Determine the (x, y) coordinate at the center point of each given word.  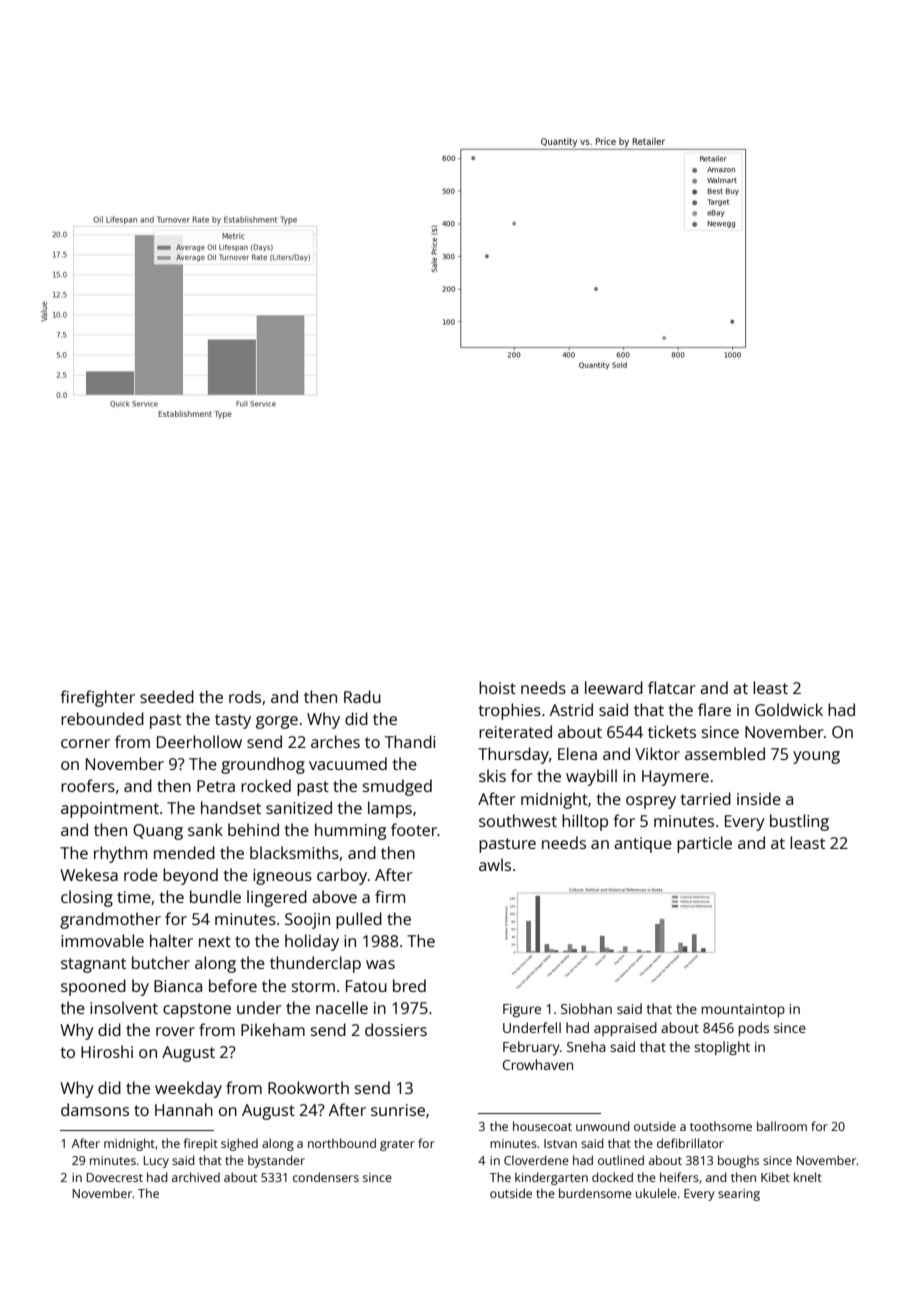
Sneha (586, 1046)
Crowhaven (538, 1064)
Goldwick (789, 709)
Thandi (410, 741)
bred (409, 985)
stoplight (722, 1048)
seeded (167, 696)
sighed (239, 1144)
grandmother (110, 920)
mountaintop (743, 1010)
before (233, 985)
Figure (522, 1011)
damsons (95, 1109)
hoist (497, 687)
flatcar (672, 687)
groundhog (263, 765)
